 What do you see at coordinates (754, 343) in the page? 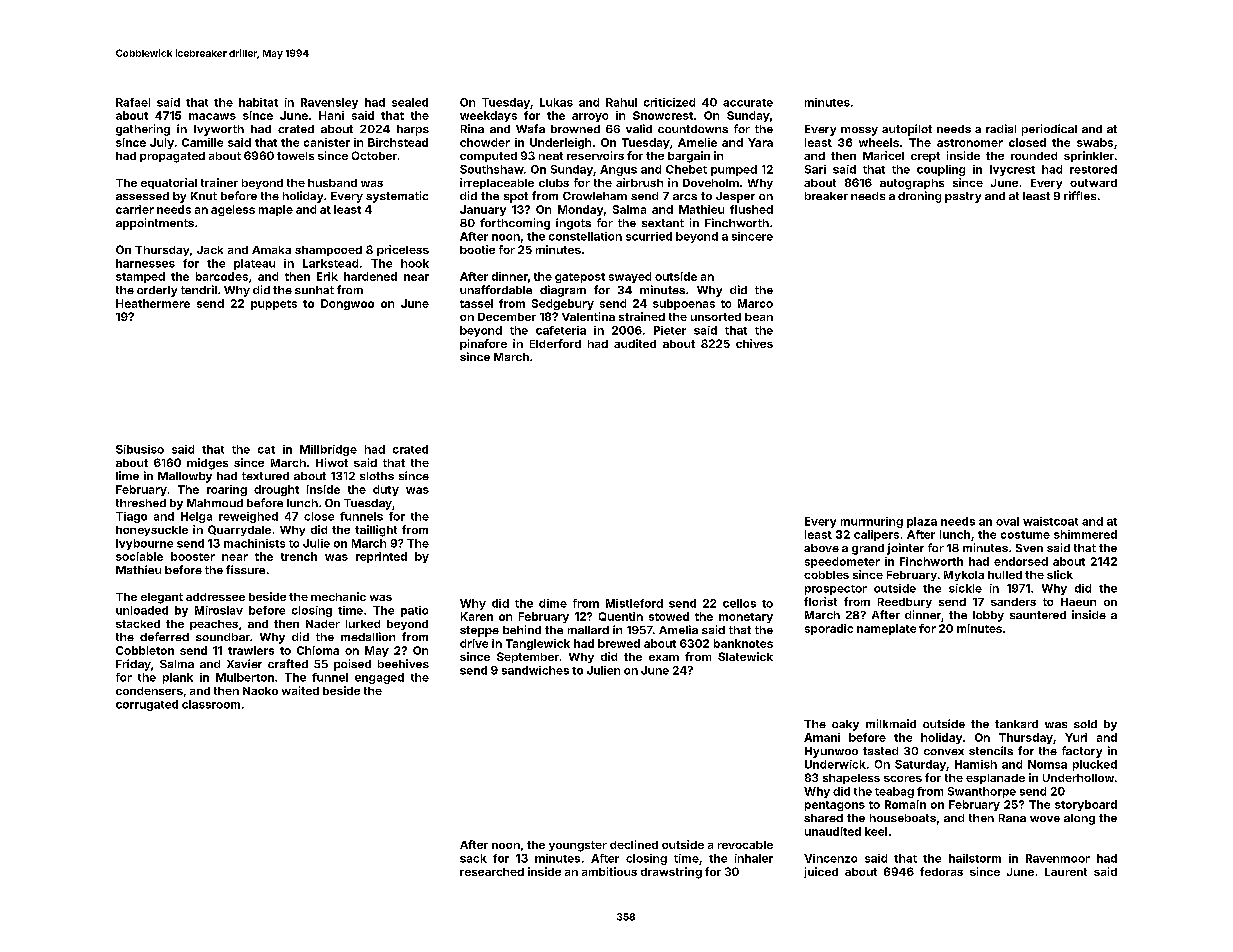
I see `chives` at bounding box center [754, 343].
